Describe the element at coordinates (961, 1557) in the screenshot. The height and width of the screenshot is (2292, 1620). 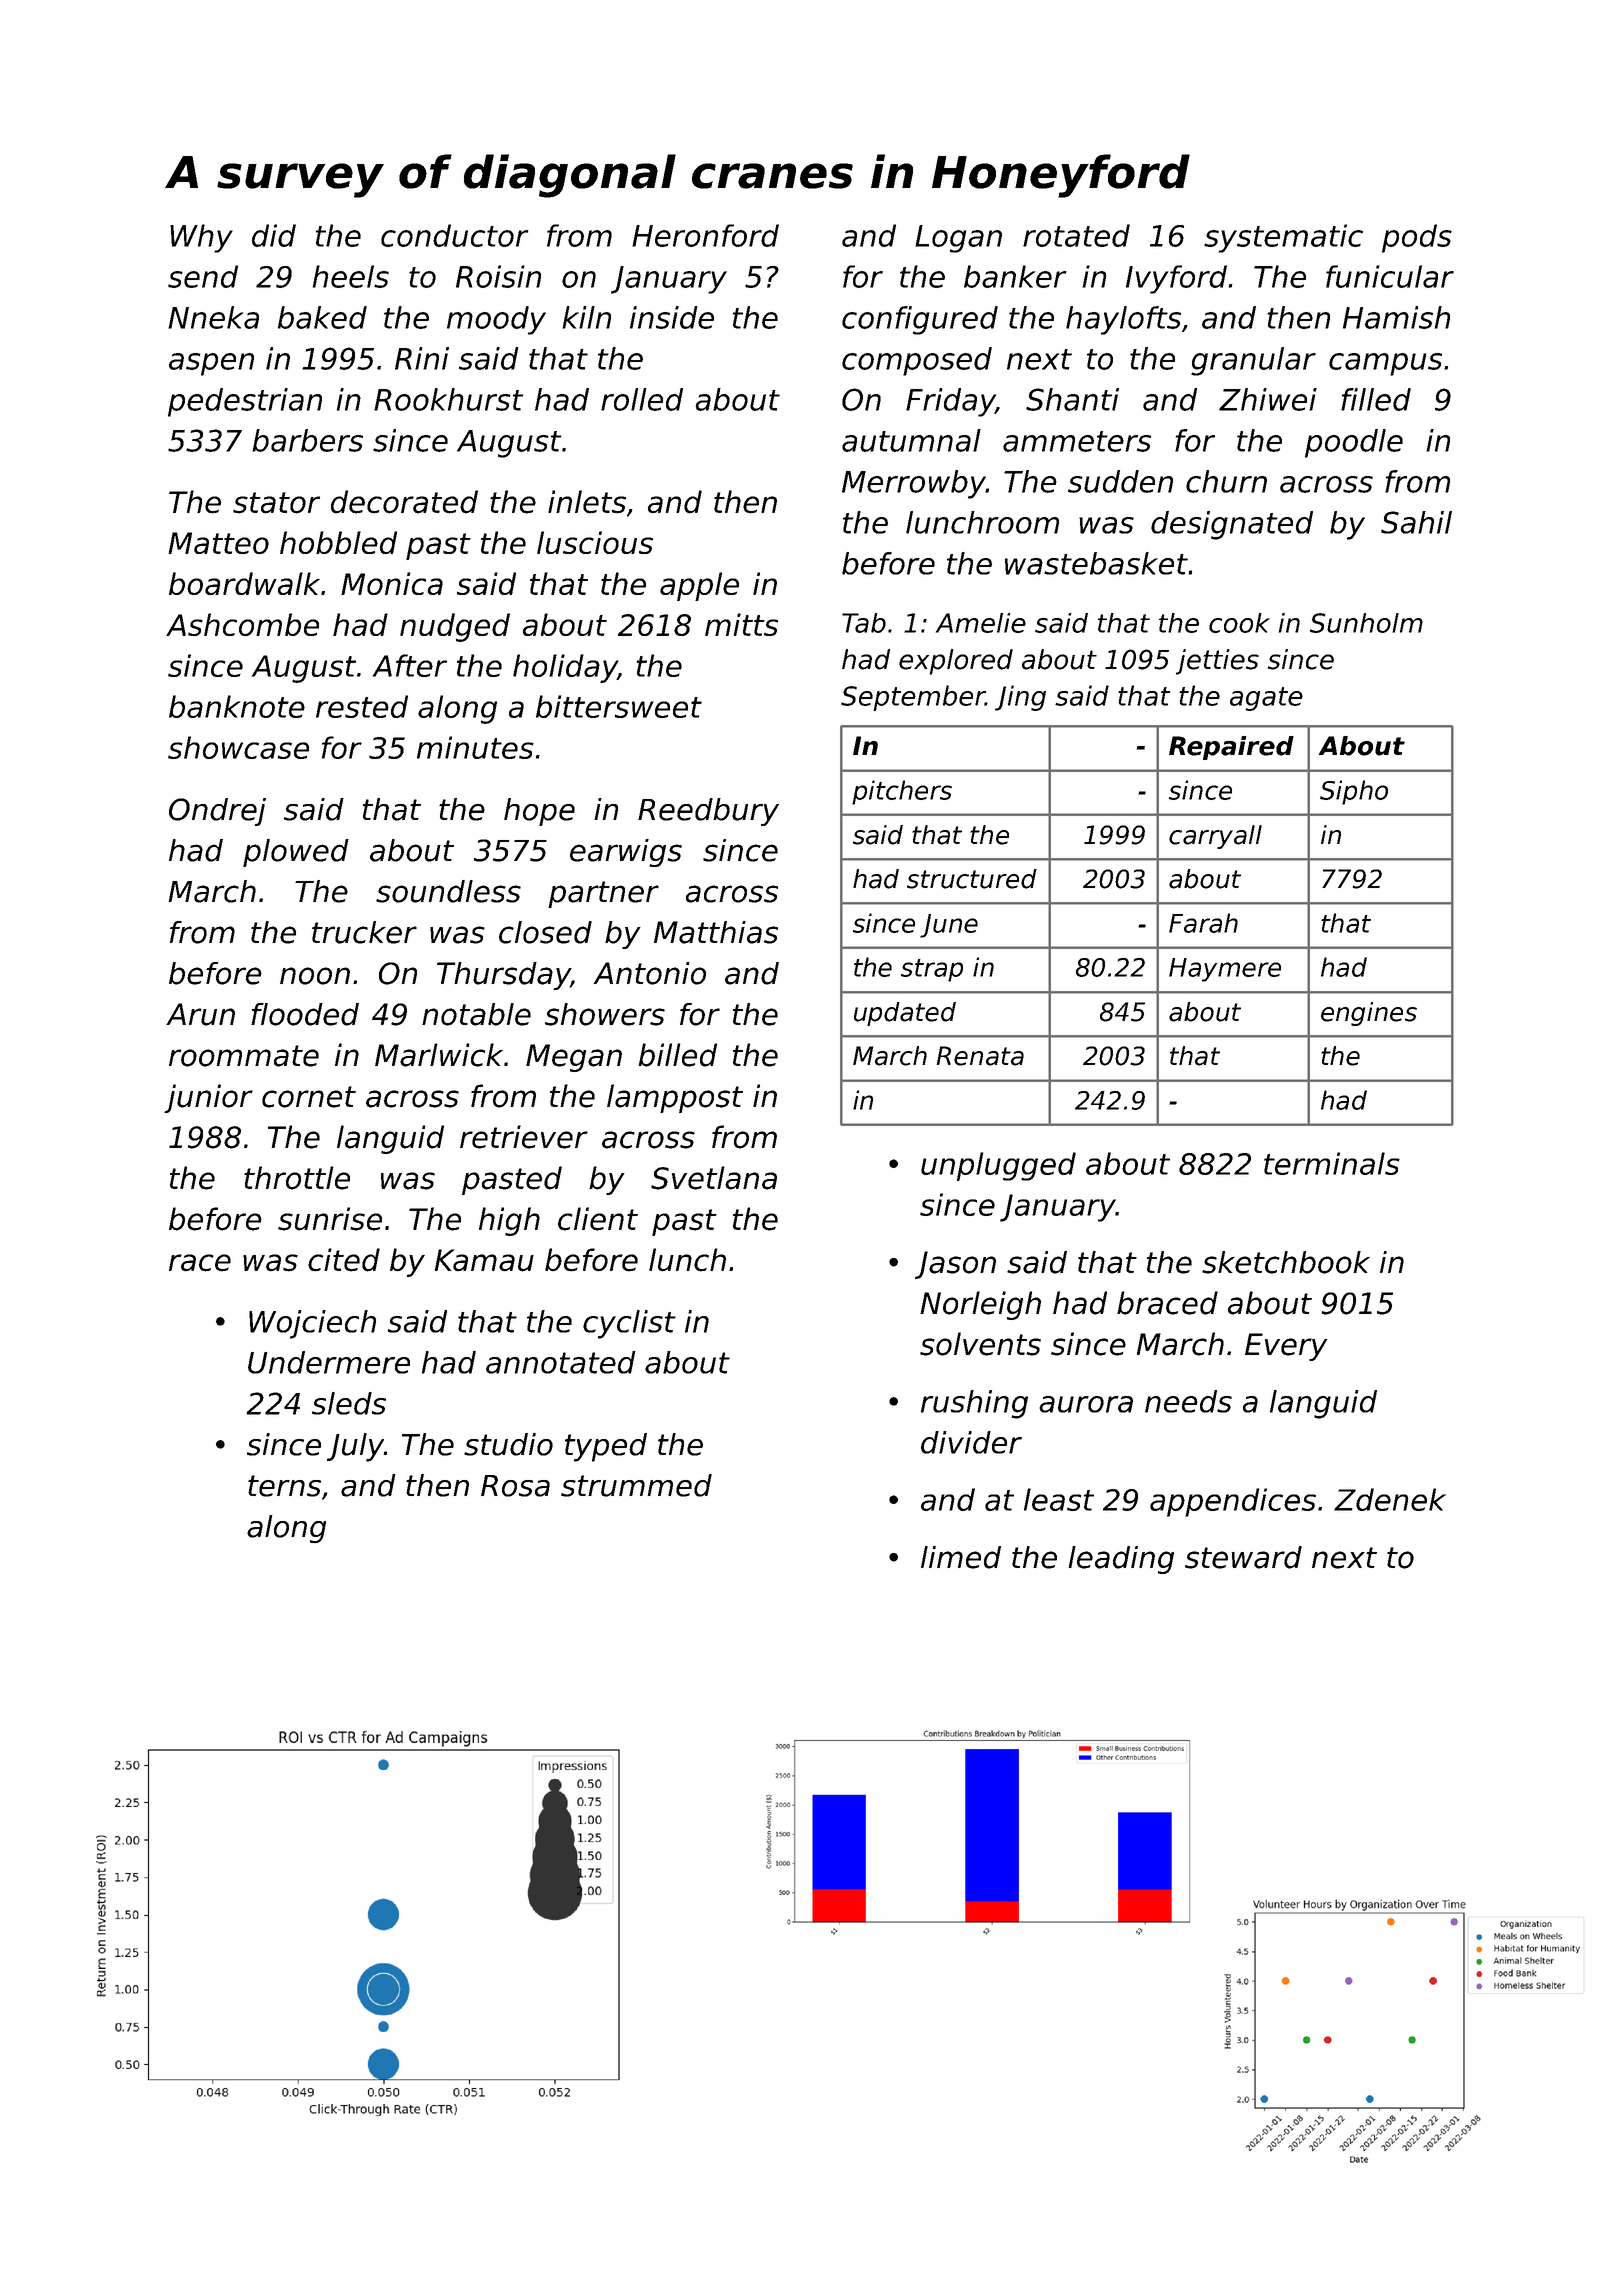
I see `limed` at that location.
